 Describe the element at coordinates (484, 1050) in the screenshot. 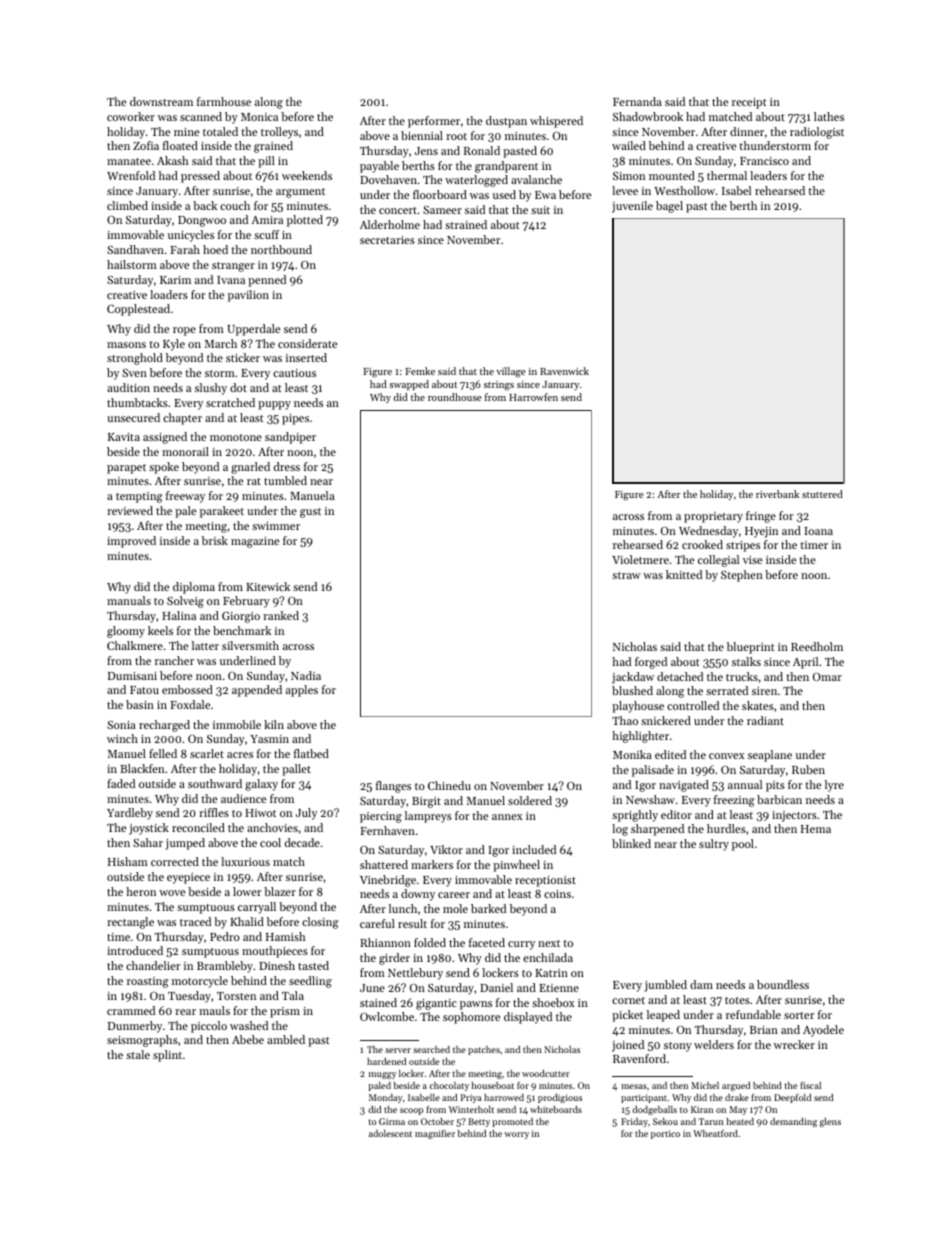

I see `patches` at that location.
